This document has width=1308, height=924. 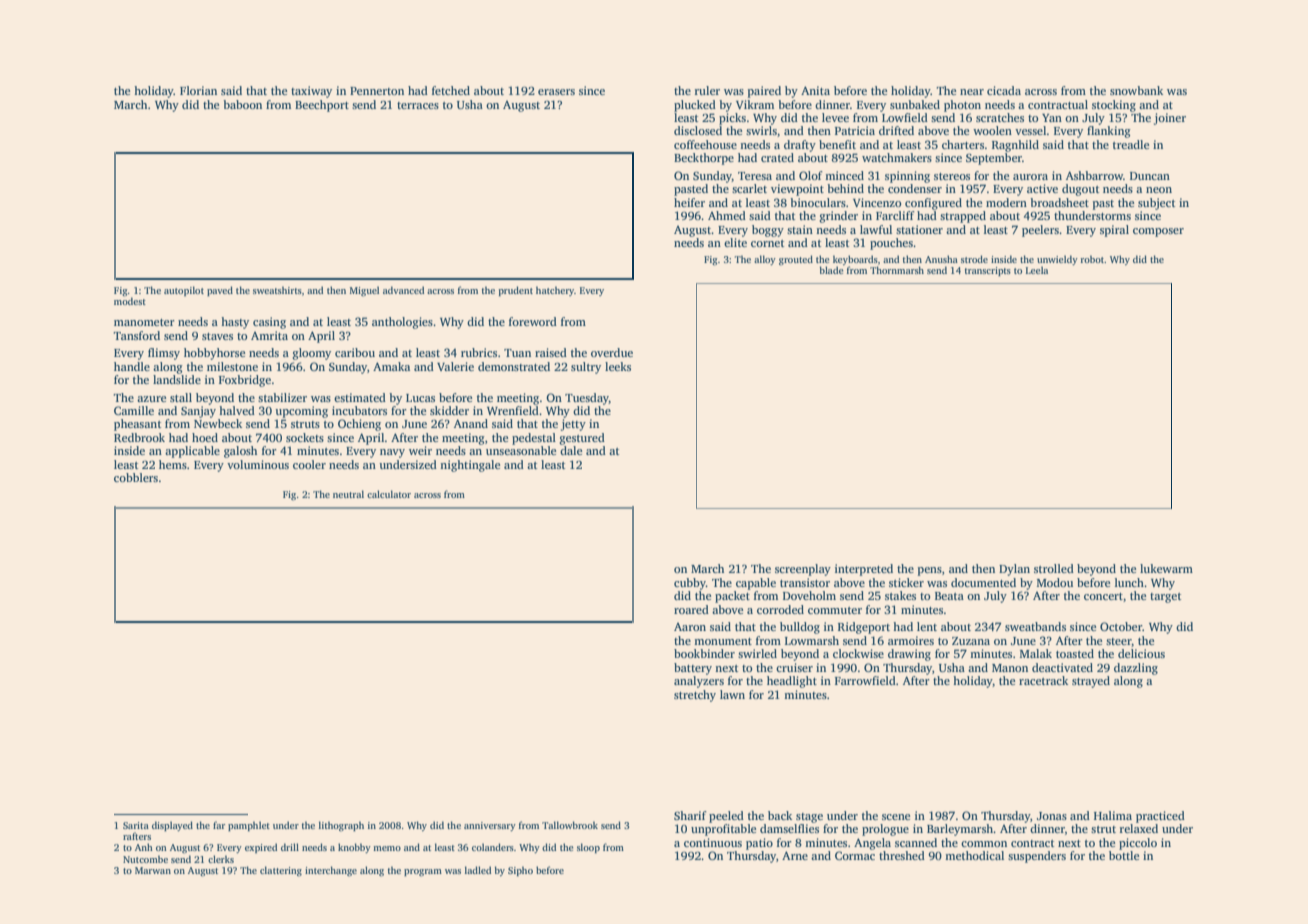 I want to click on cobblers, so click(x=136, y=477).
